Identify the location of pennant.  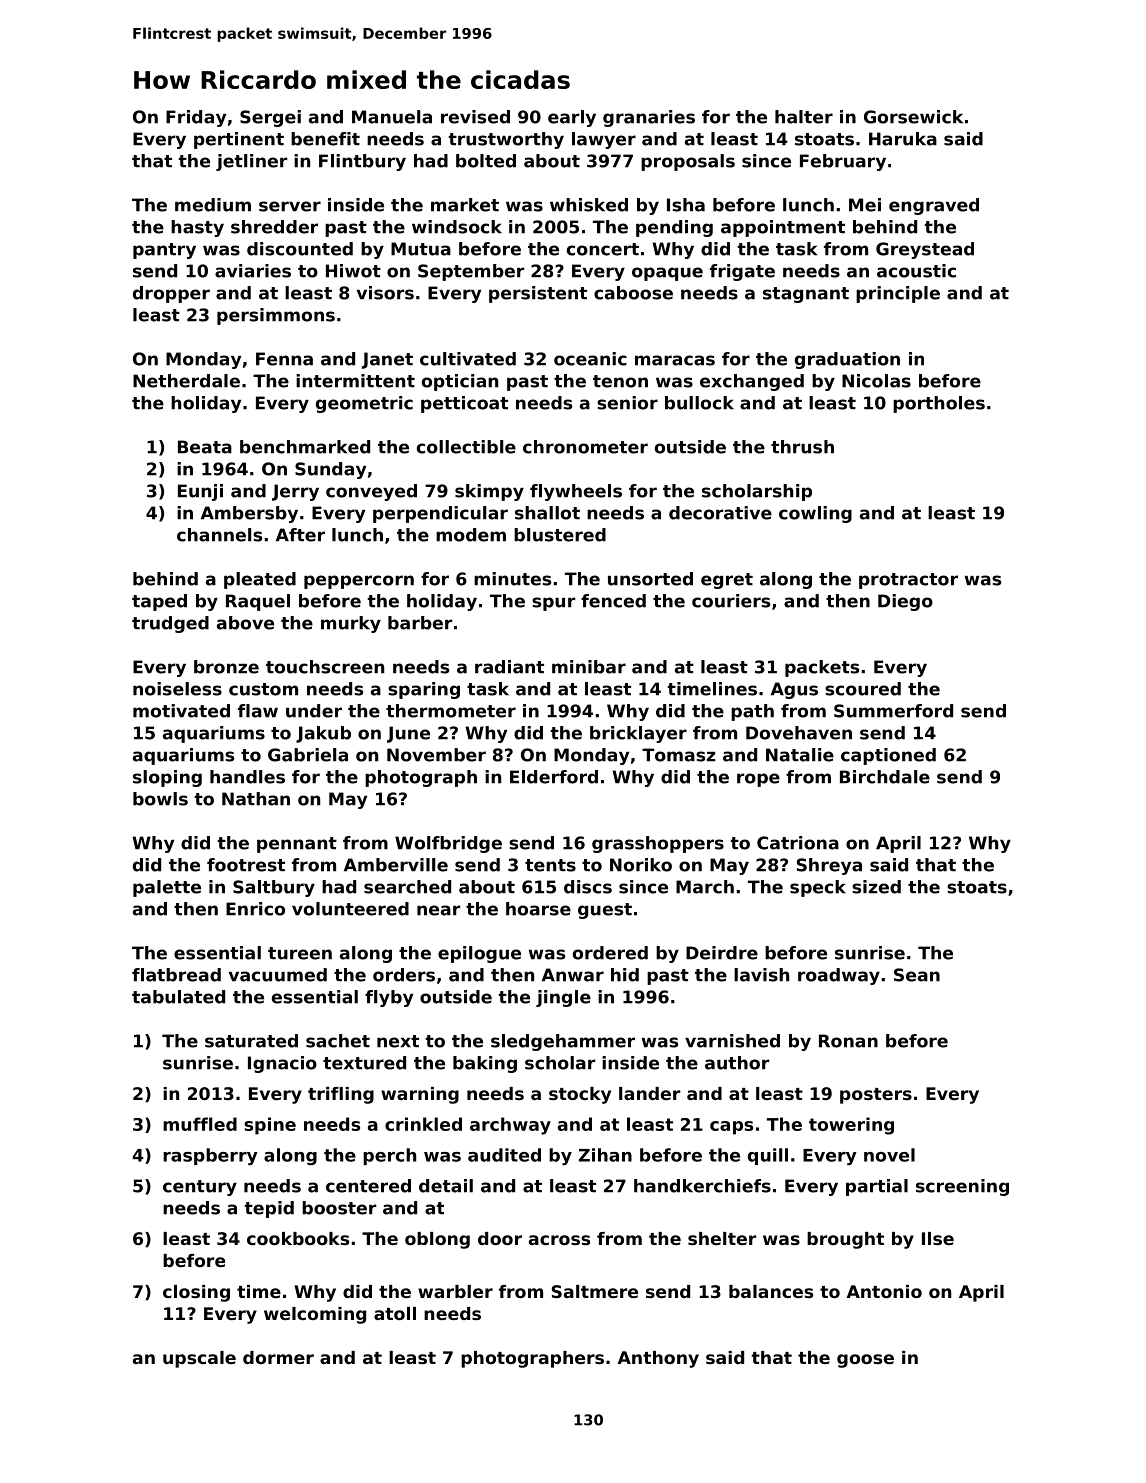
(297, 845).
